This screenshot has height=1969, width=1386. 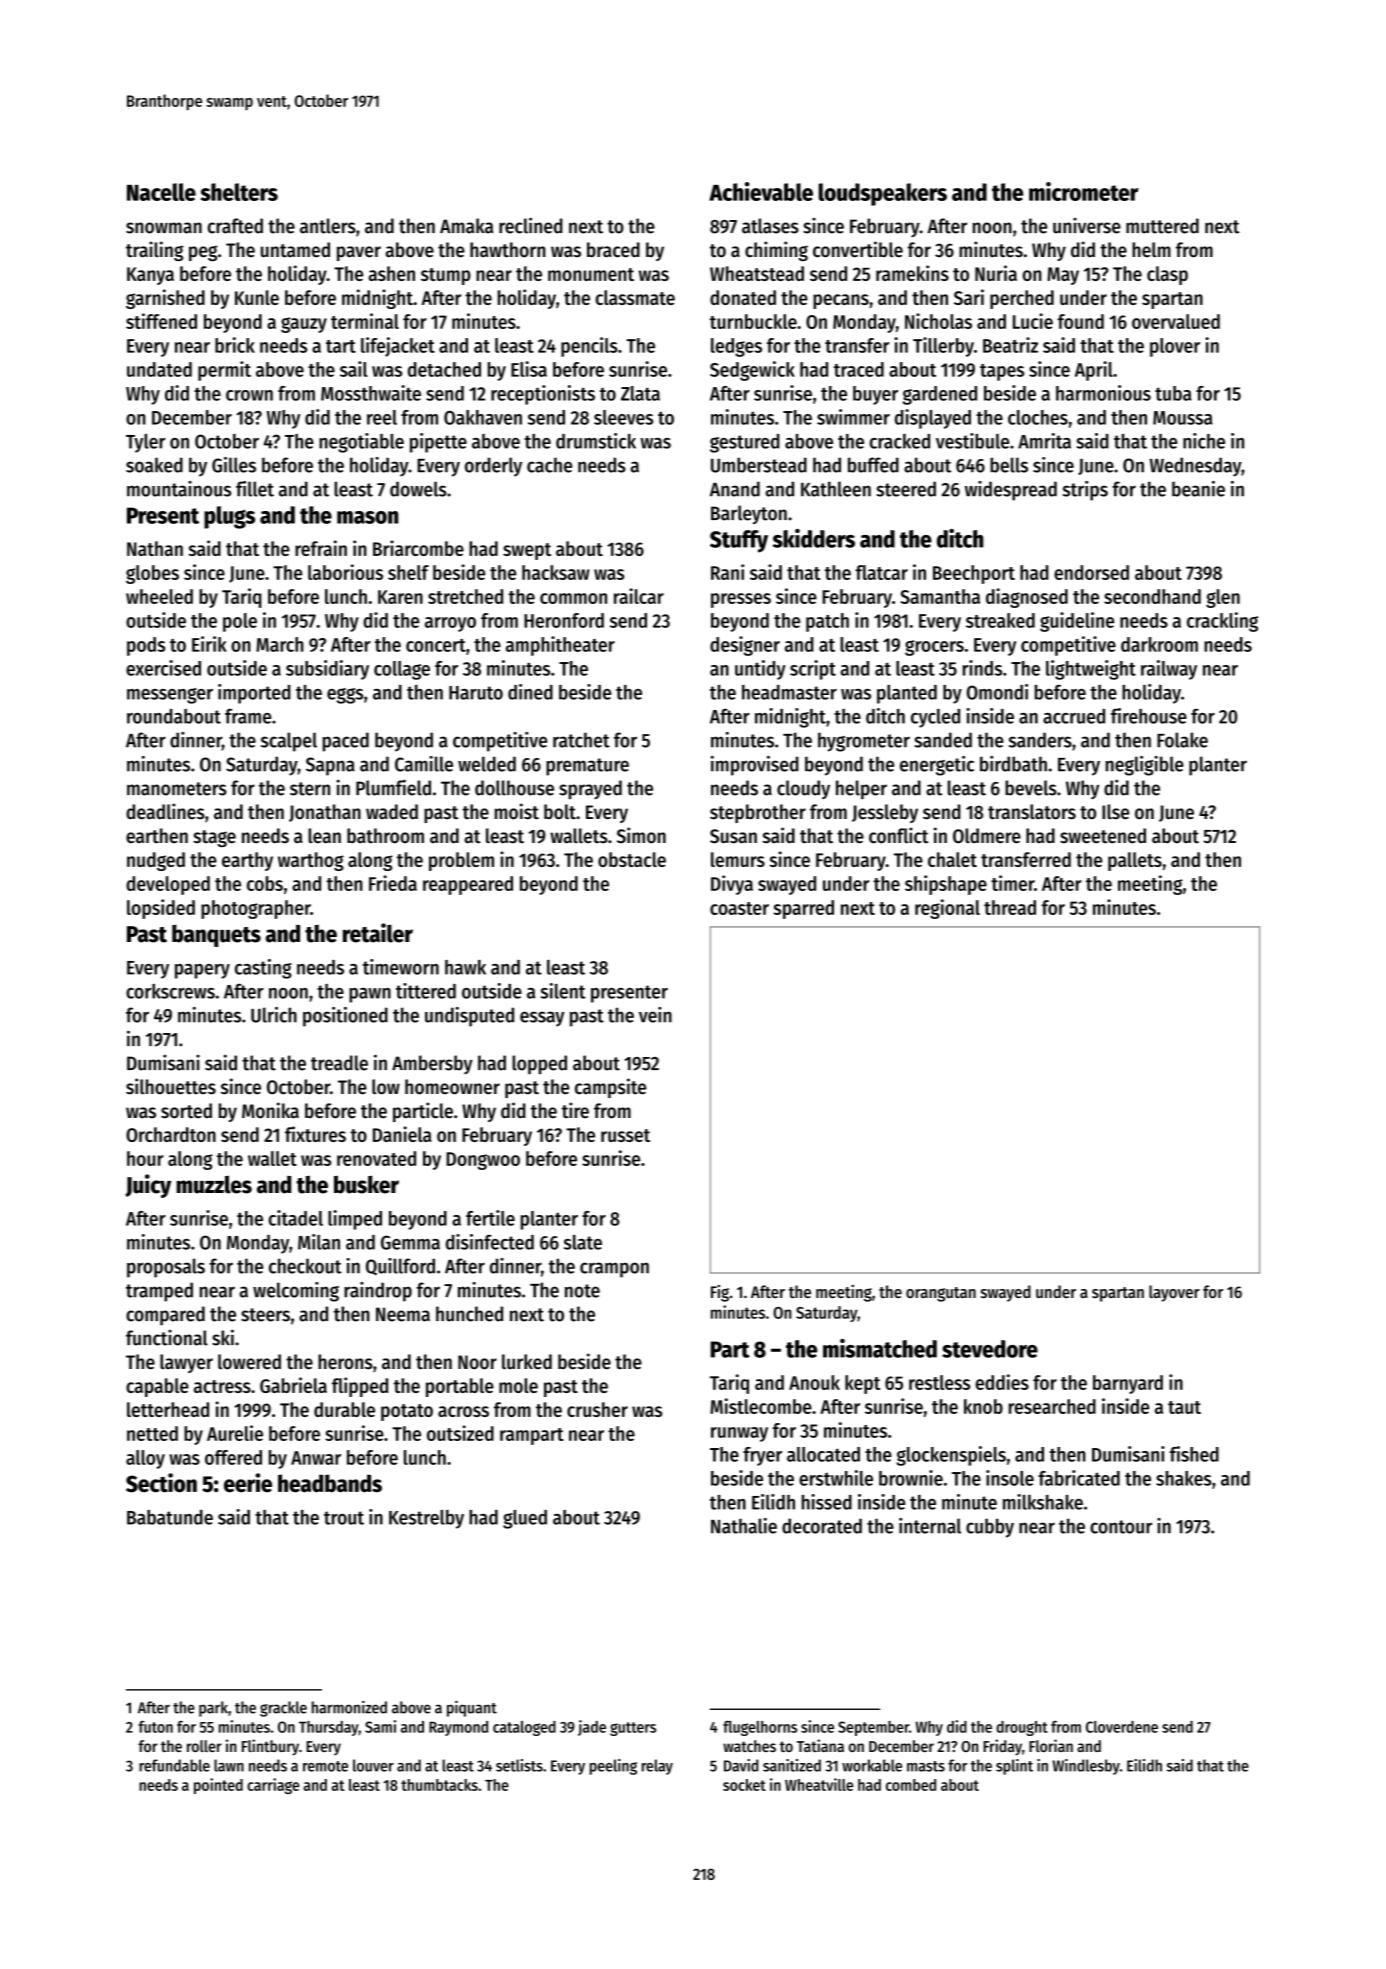 What do you see at coordinates (841, 301) in the screenshot?
I see `pecans` at bounding box center [841, 301].
